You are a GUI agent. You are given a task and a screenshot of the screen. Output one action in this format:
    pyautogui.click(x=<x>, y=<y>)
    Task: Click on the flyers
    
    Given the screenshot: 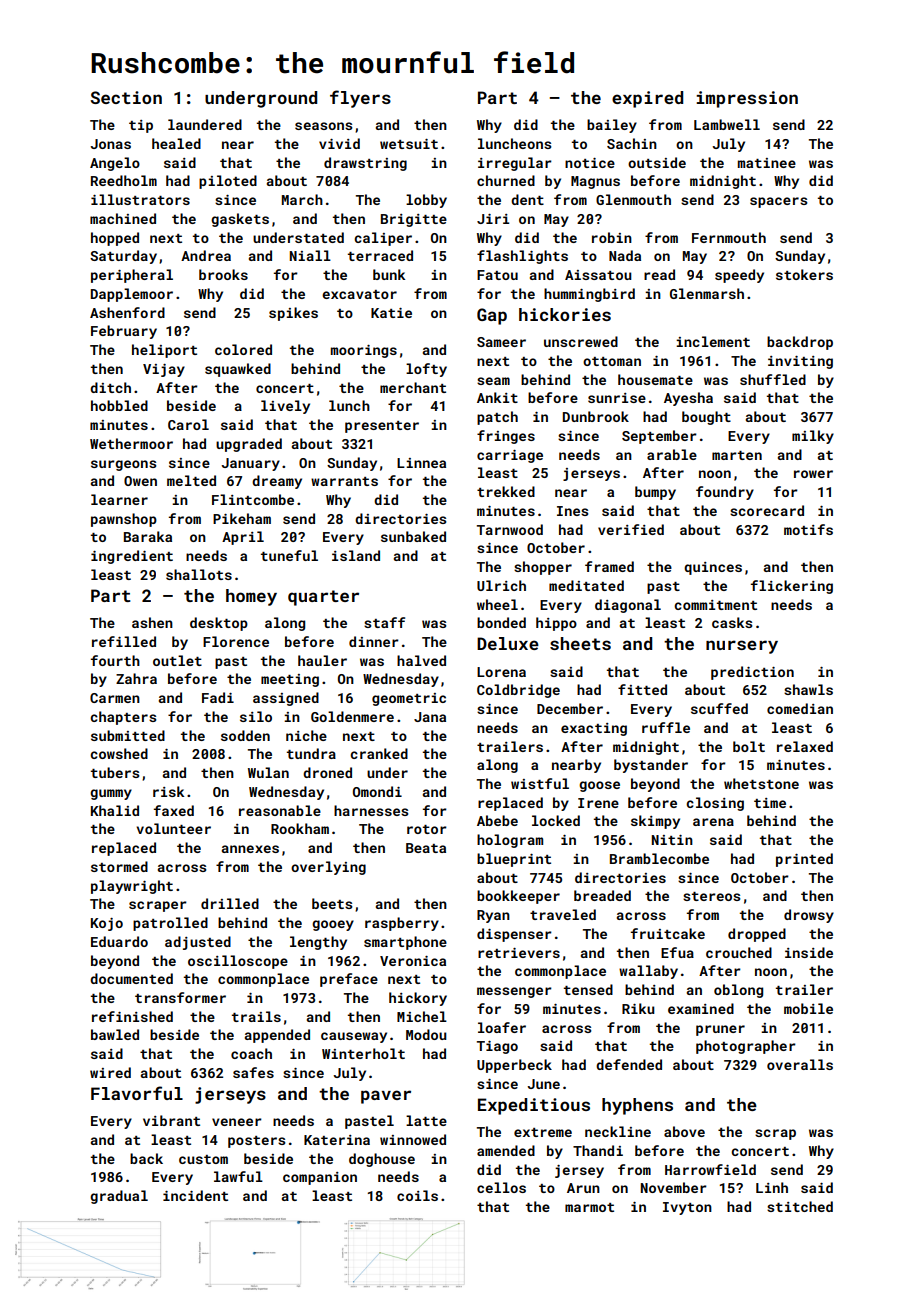 What is the action you would take?
    pyautogui.click(x=360, y=99)
